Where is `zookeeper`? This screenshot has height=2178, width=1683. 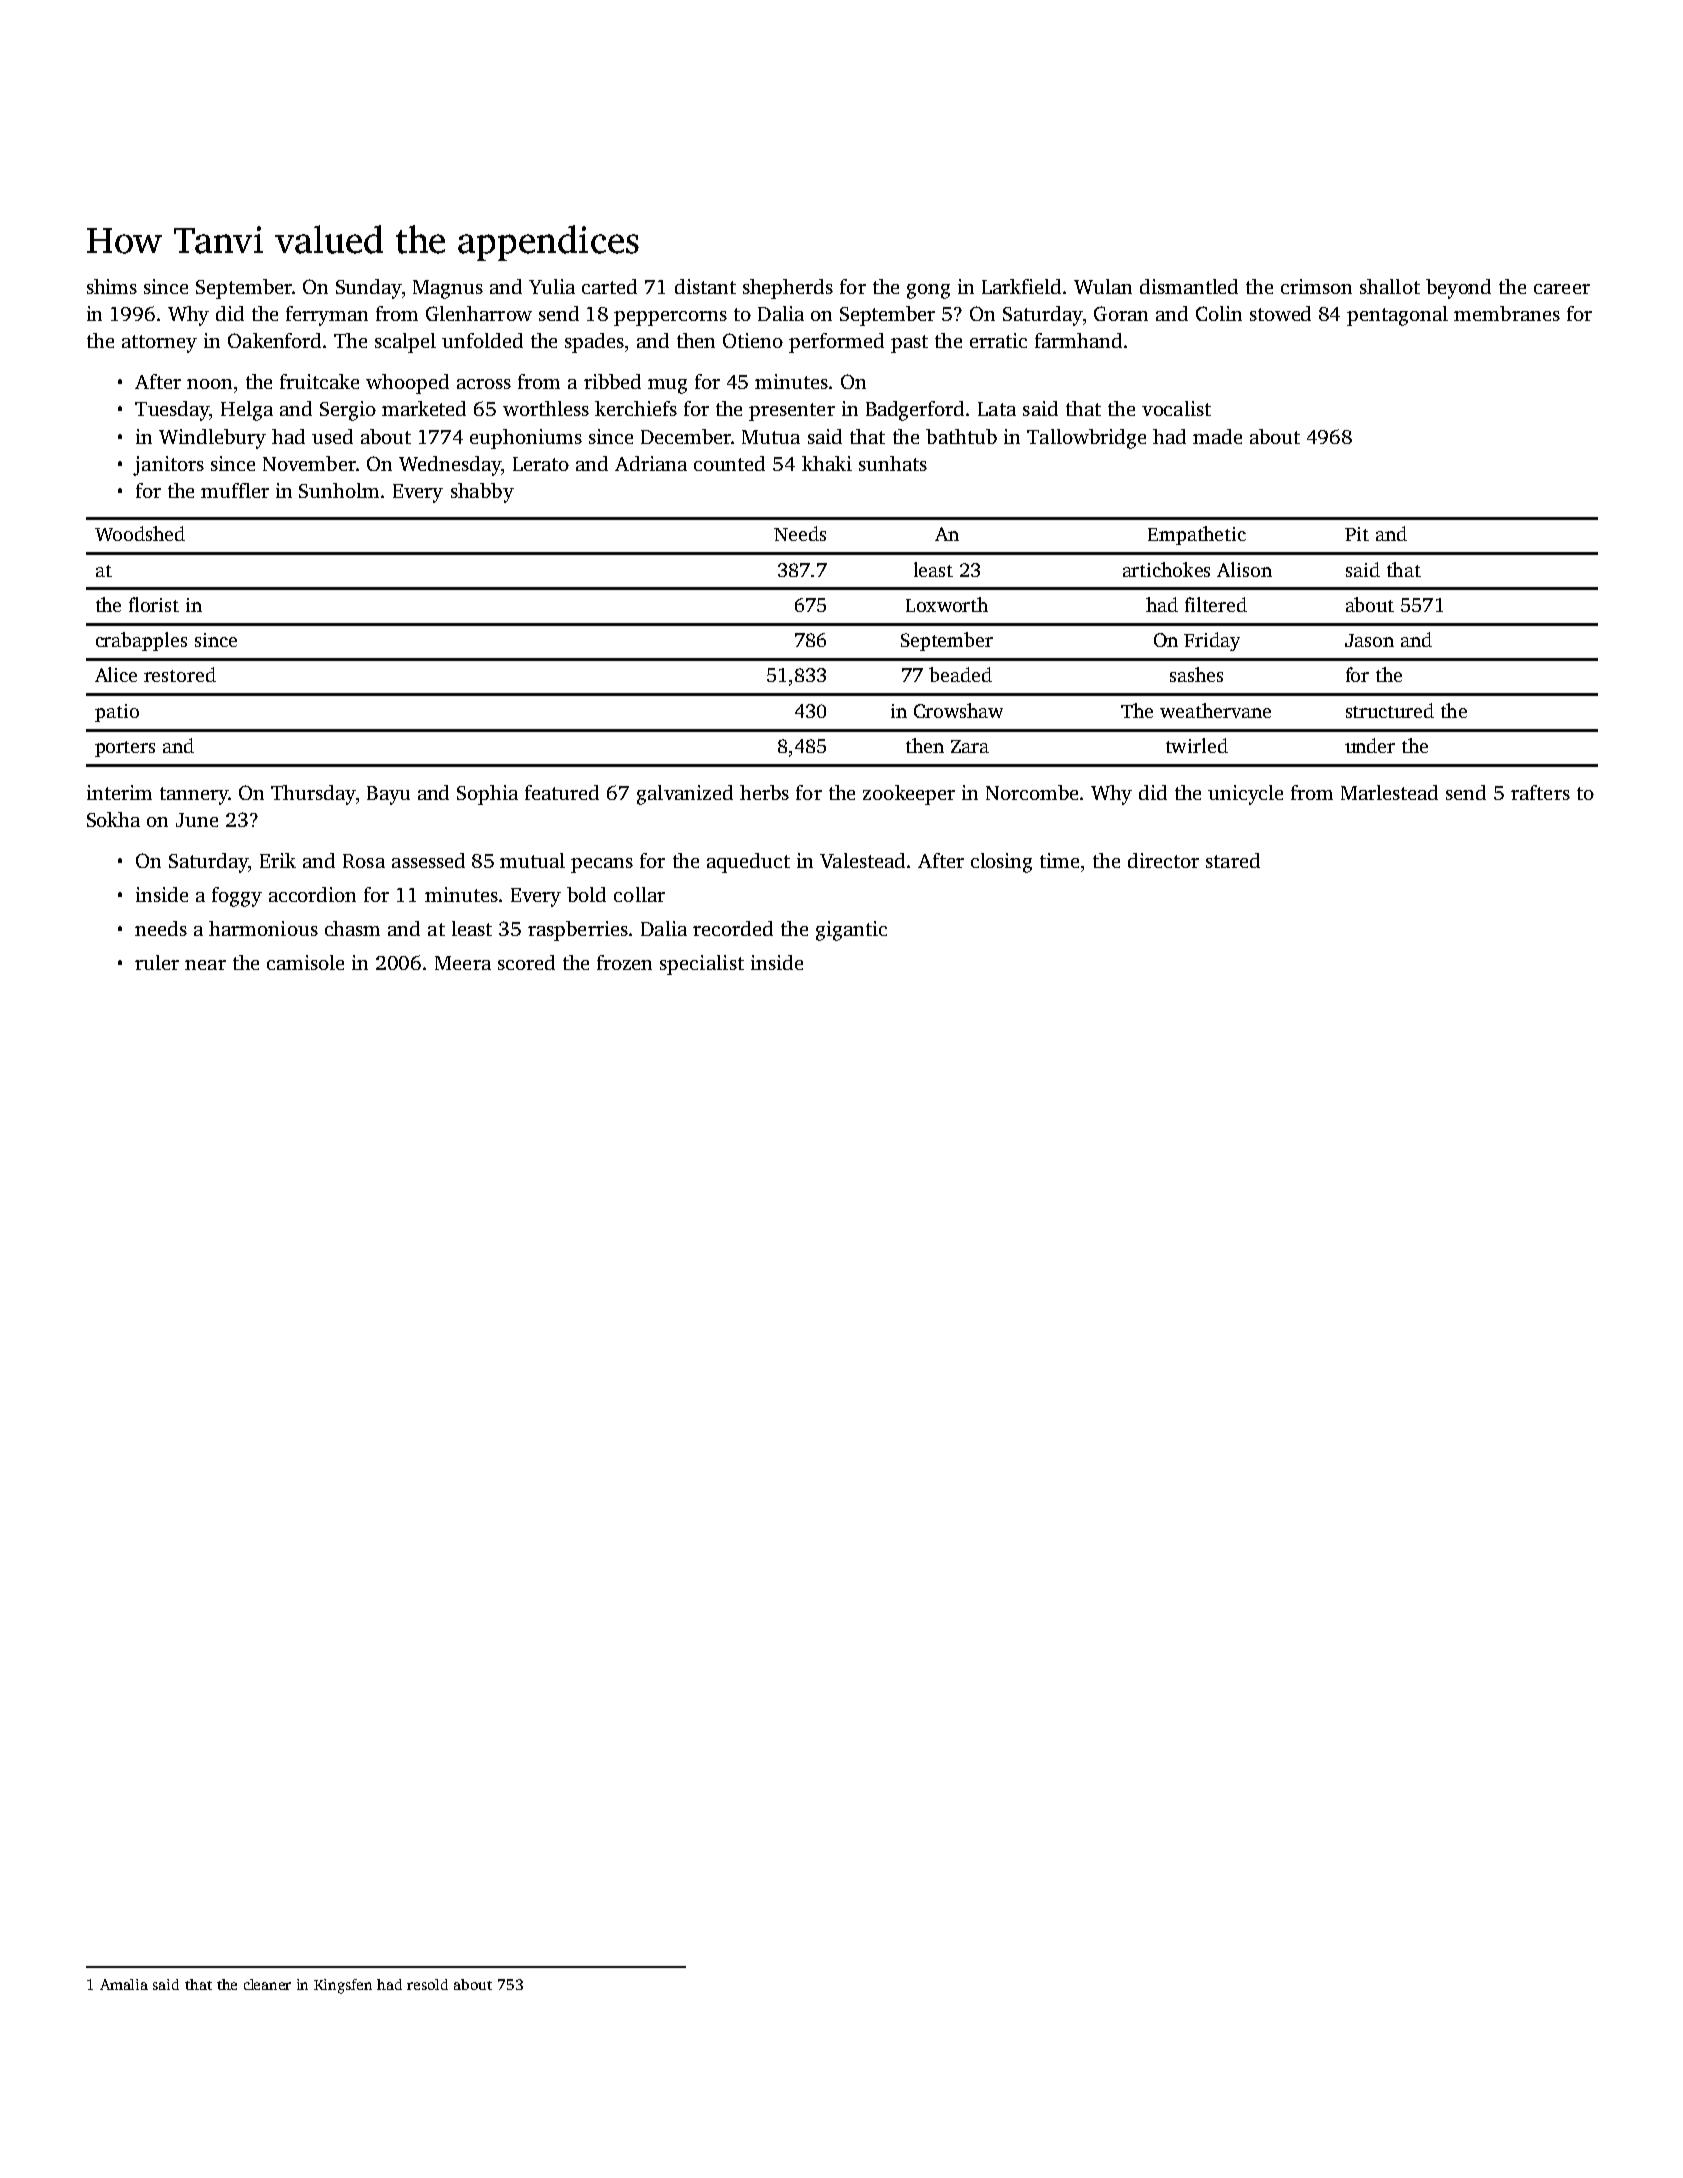
zookeeper is located at coordinates (909, 795).
